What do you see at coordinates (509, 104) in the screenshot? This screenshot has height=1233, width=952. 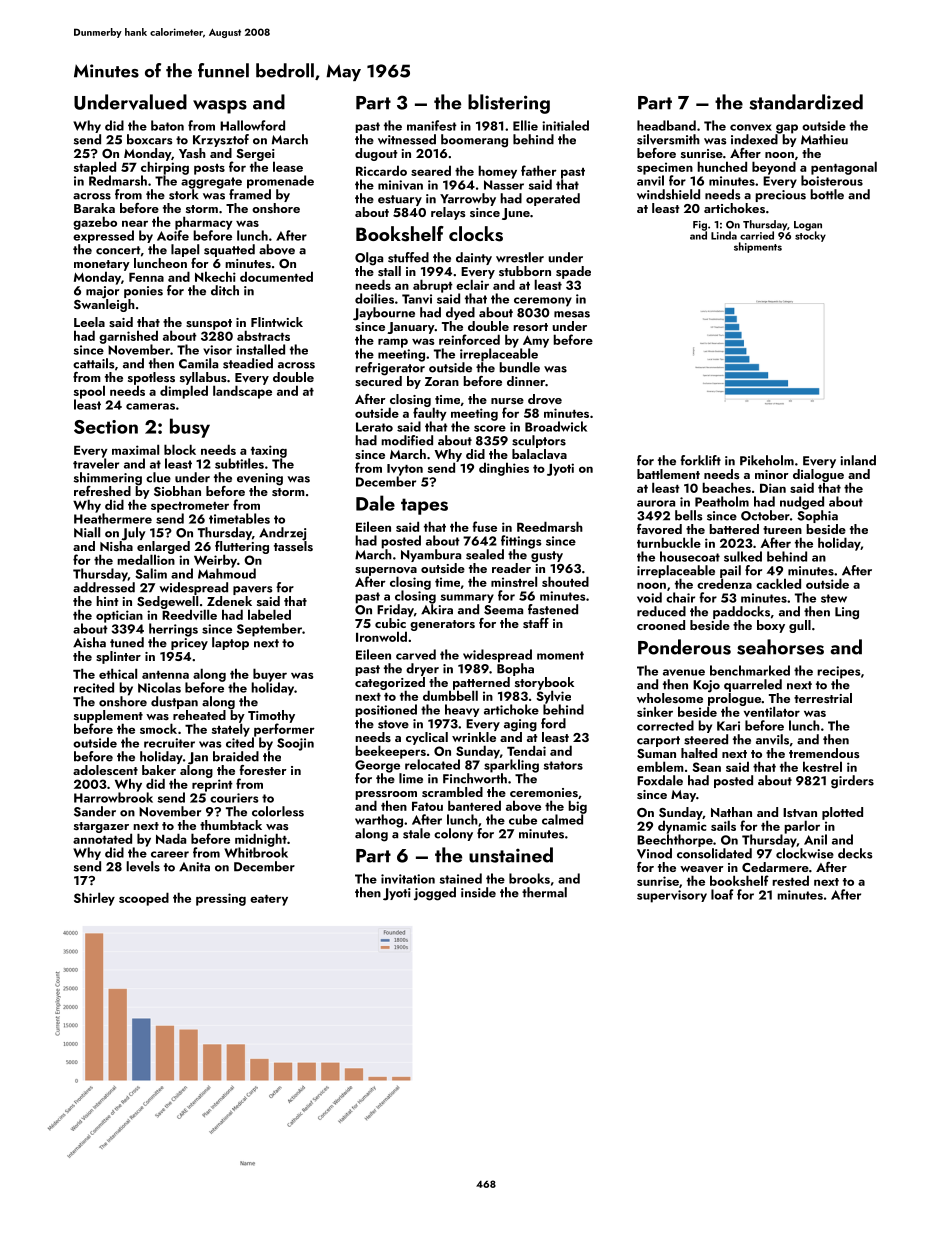 I see `blistering` at bounding box center [509, 104].
